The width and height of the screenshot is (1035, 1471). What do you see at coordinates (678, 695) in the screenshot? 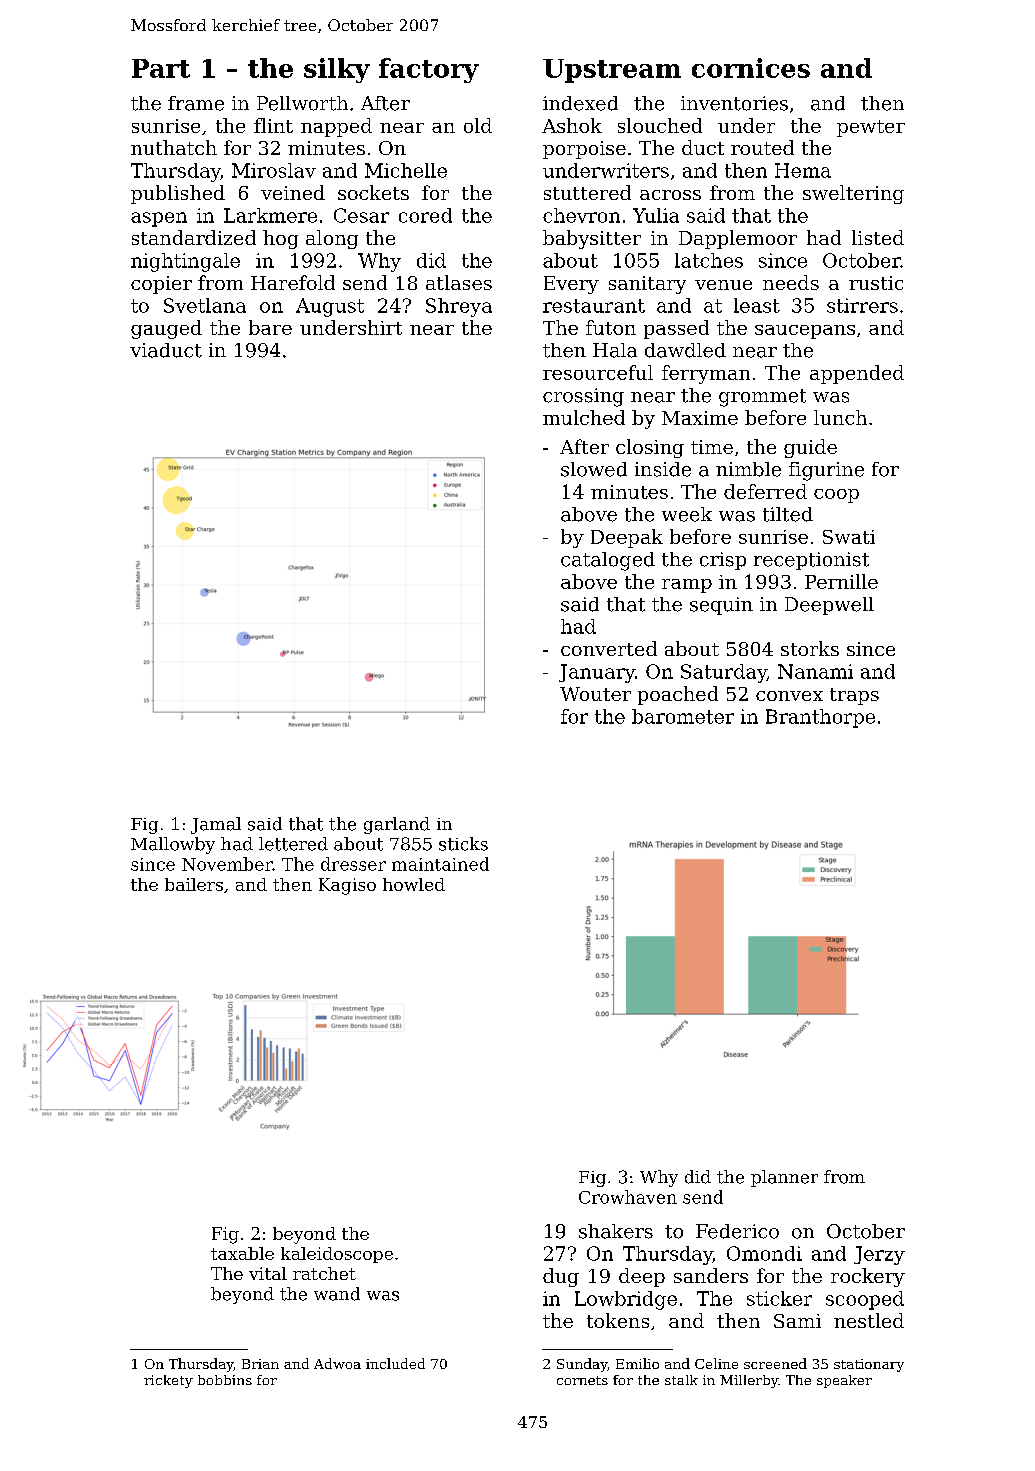
I see `poached` at bounding box center [678, 695].
